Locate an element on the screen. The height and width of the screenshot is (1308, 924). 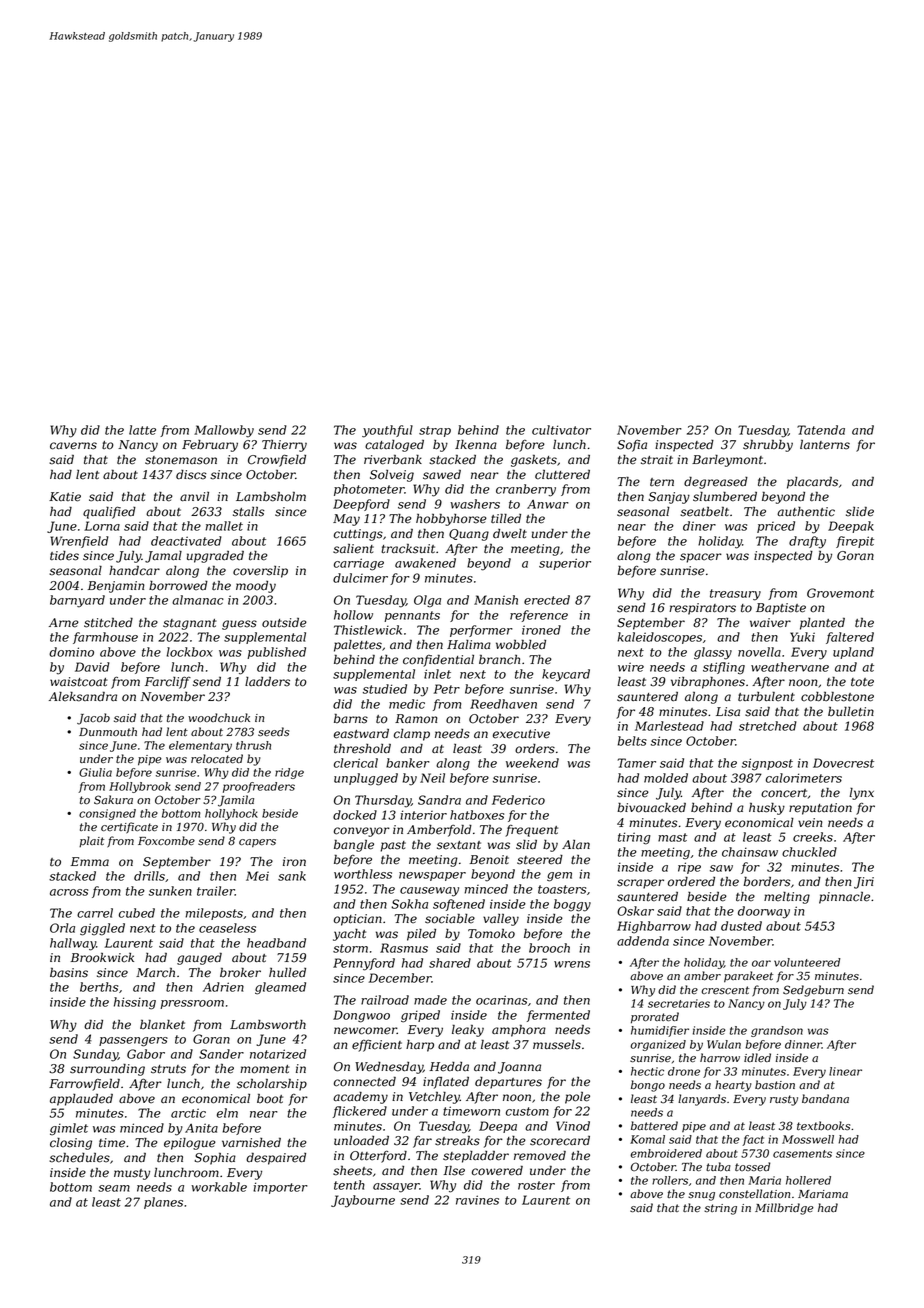
lanyards is located at coordinates (702, 1100).
